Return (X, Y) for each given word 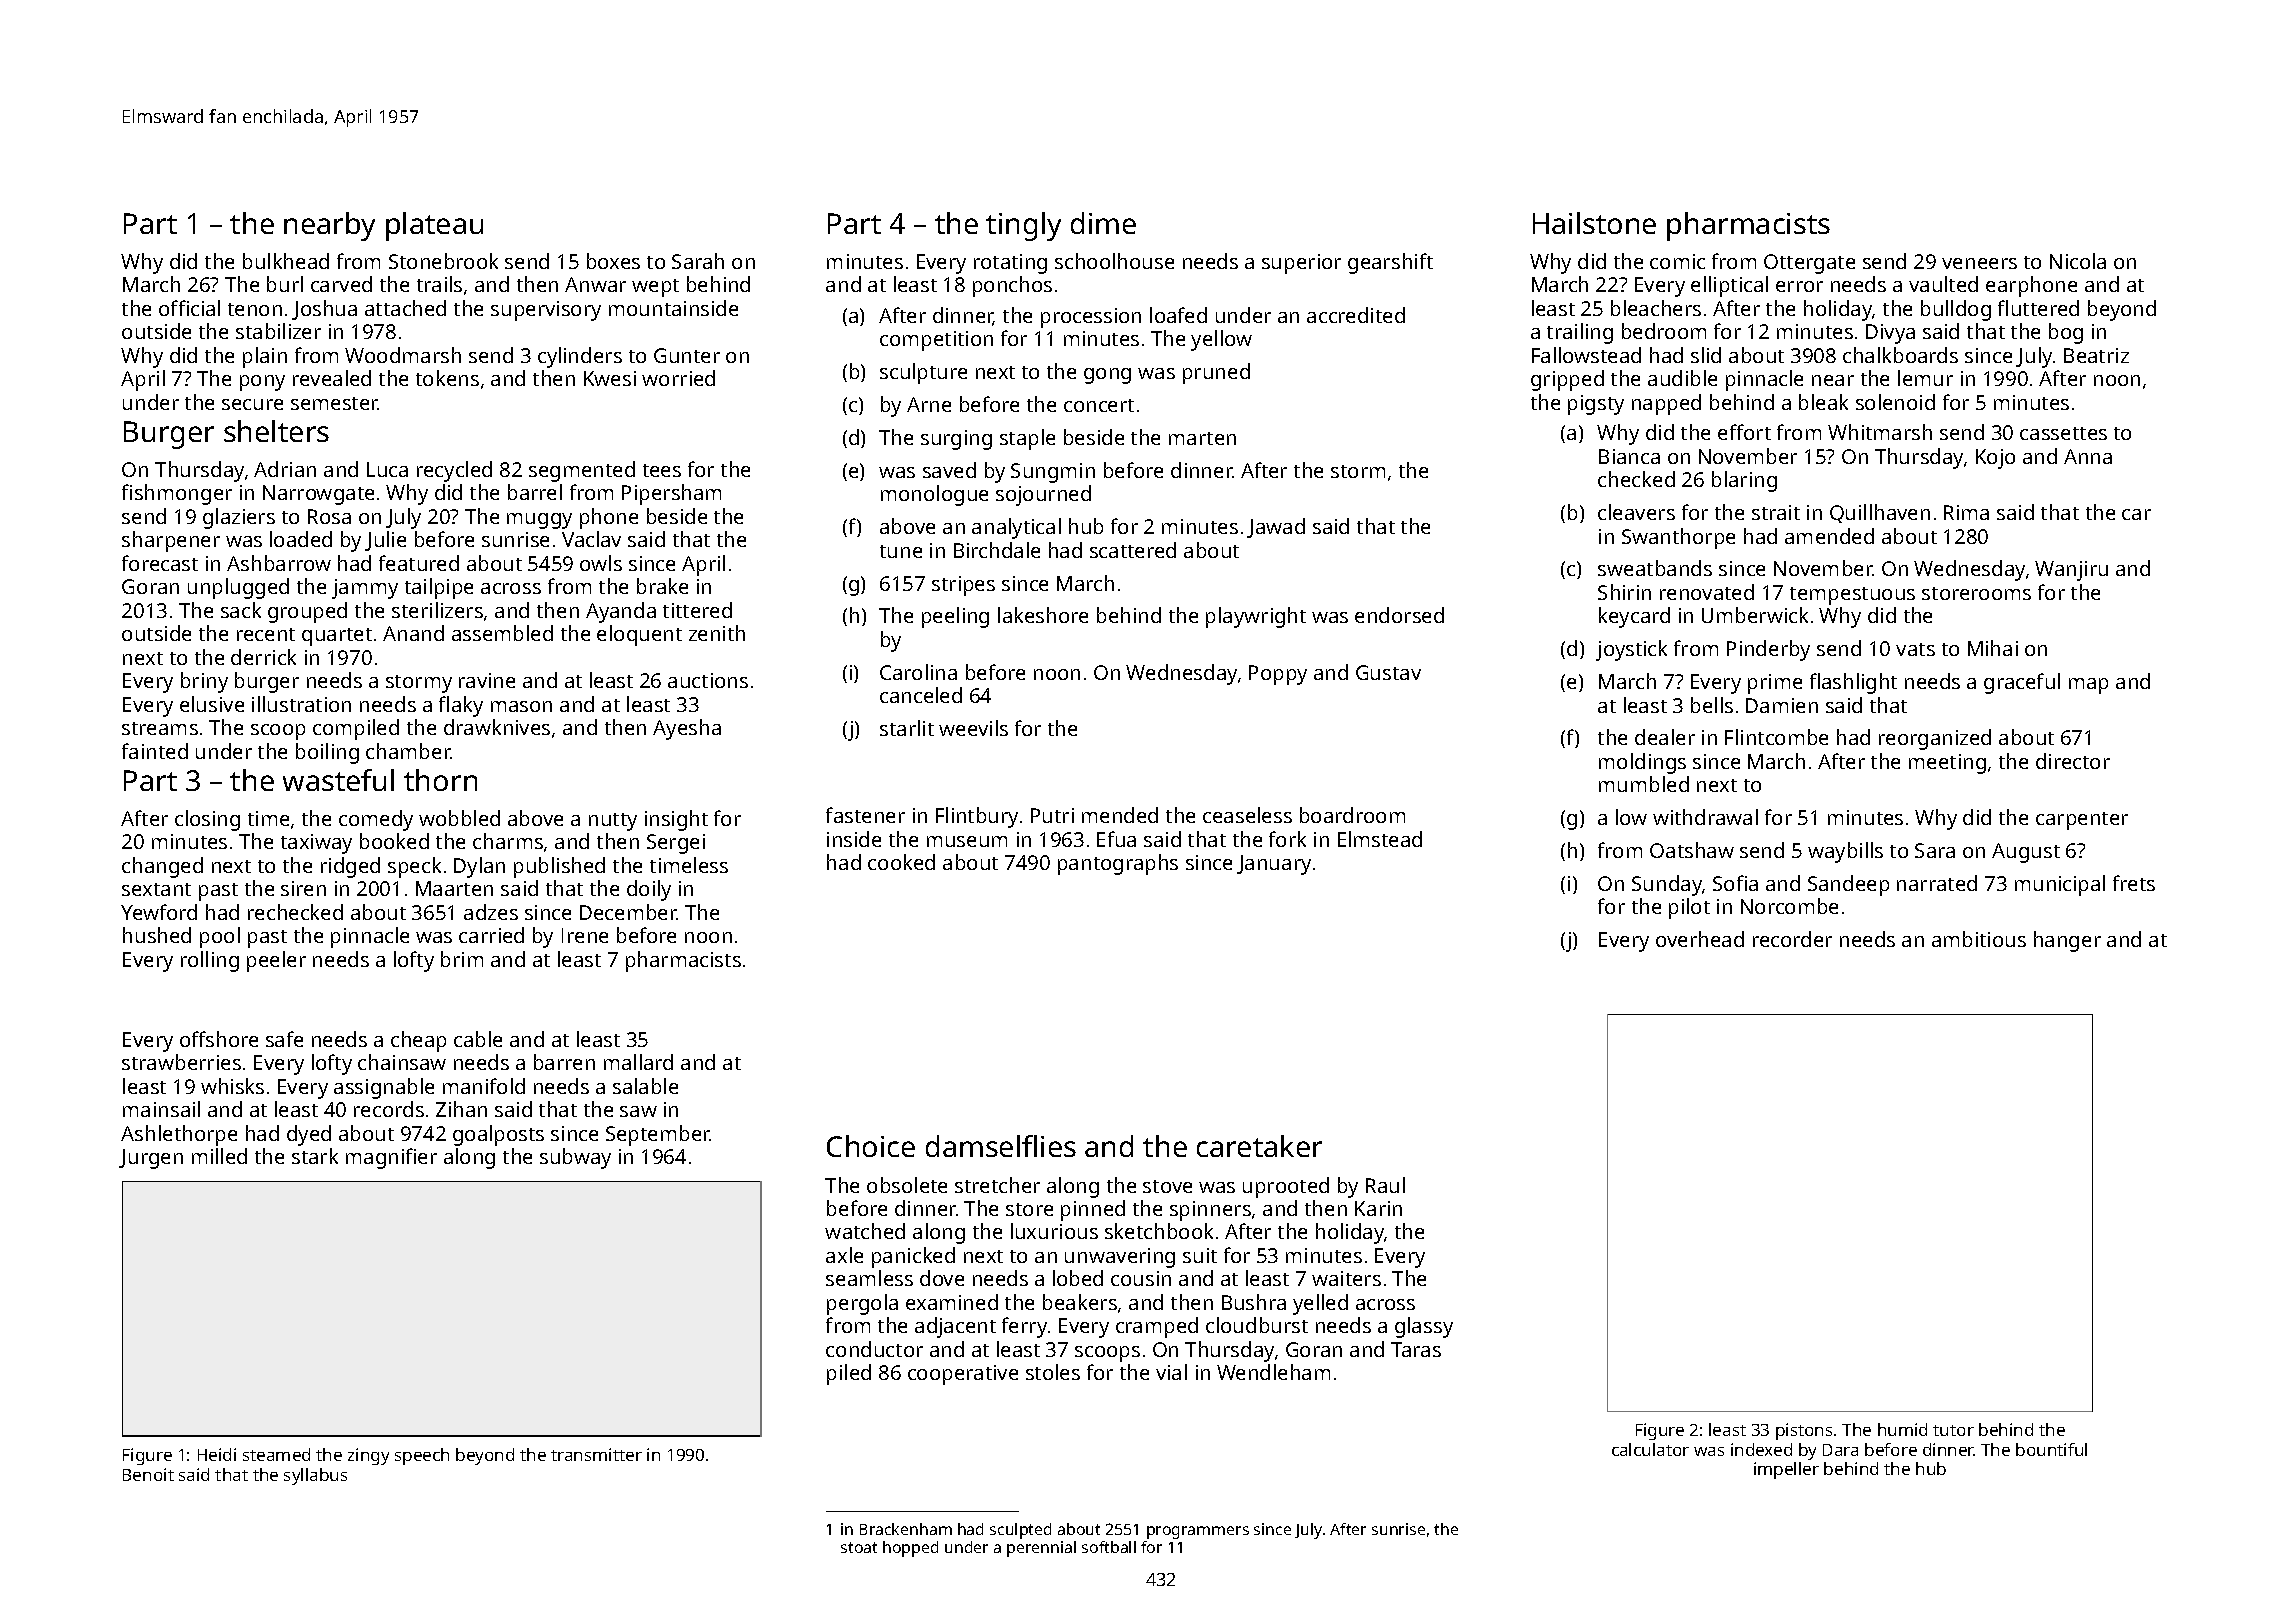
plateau (434, 226)
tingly (1023, 226)
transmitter (596, 1454)
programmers (1198, 1532)
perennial (1041, 1549)
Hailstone (1594, 223)
